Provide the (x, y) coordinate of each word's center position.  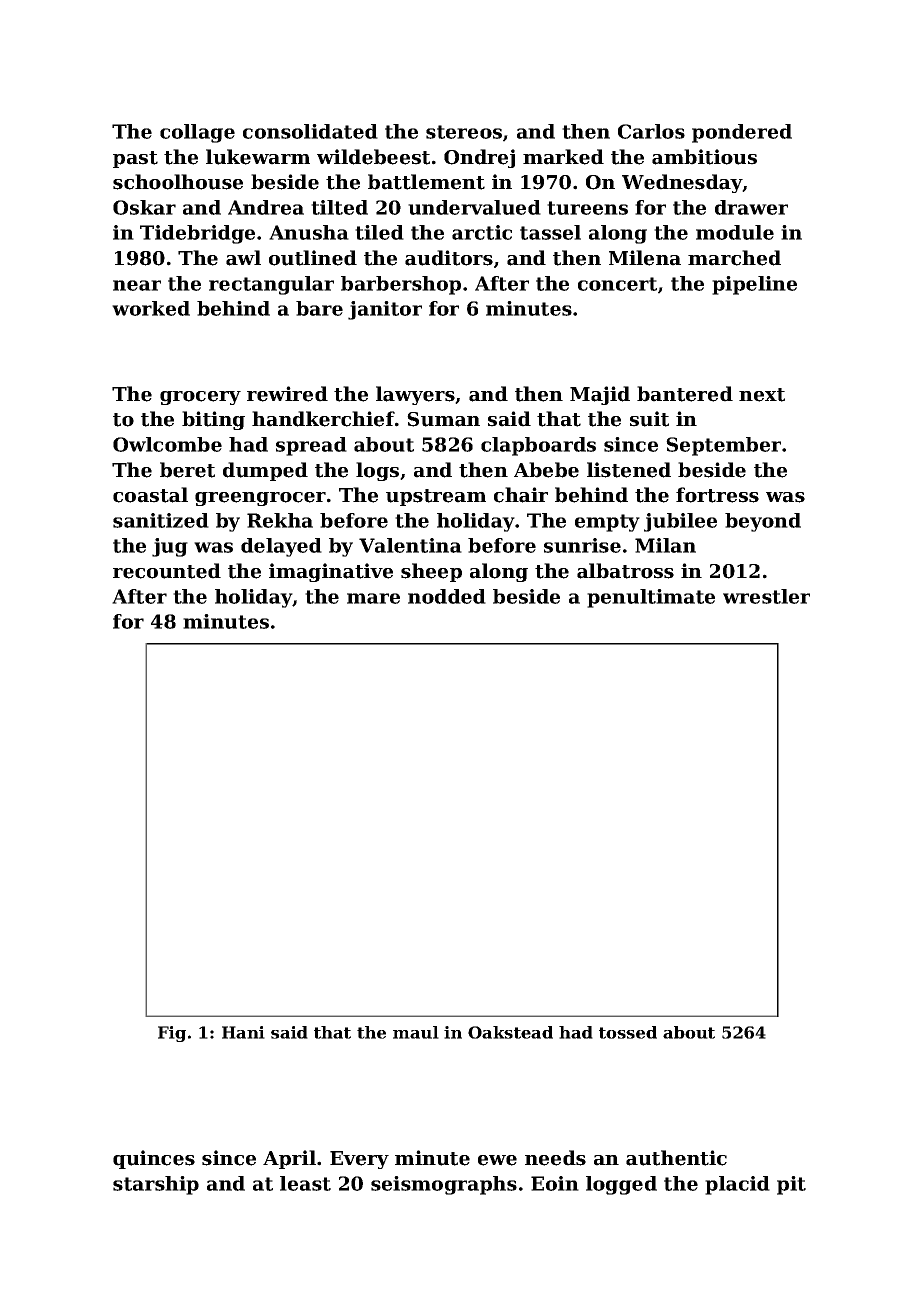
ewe (497, 1160)
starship (156, 1185)
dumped (265, 471)
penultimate (651, 598)
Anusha (309, 232)
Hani (243, 1032)
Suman (443, 419)
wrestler (766, 596)
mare (373, 598)
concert (617, 284)
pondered (742, 133)
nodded (447, 596)
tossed (628, 1032)
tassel (550, 232)
